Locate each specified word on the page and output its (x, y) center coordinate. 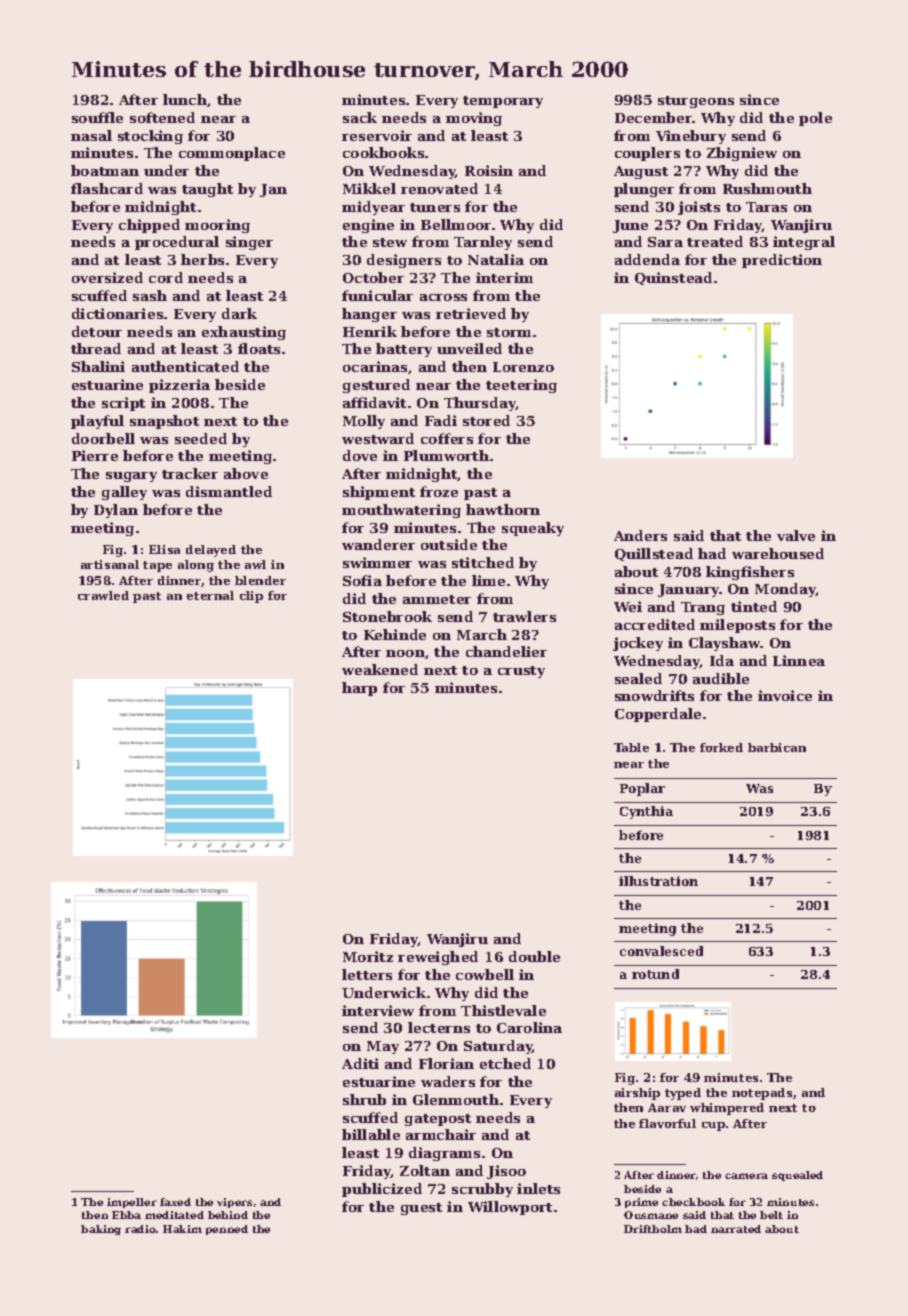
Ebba (126, 1215)
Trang (703, 608)
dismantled (229, 491)
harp (359, 689)
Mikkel (369, 188)
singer (249, 243)
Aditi (360, 1063)
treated (715, 241)
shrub (364, 1099)
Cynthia (646, 812)
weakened (380, 669)
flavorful (667, 1123)
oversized (107, 277)
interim (504, 277)
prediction (782, 261)
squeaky (533, 529)
